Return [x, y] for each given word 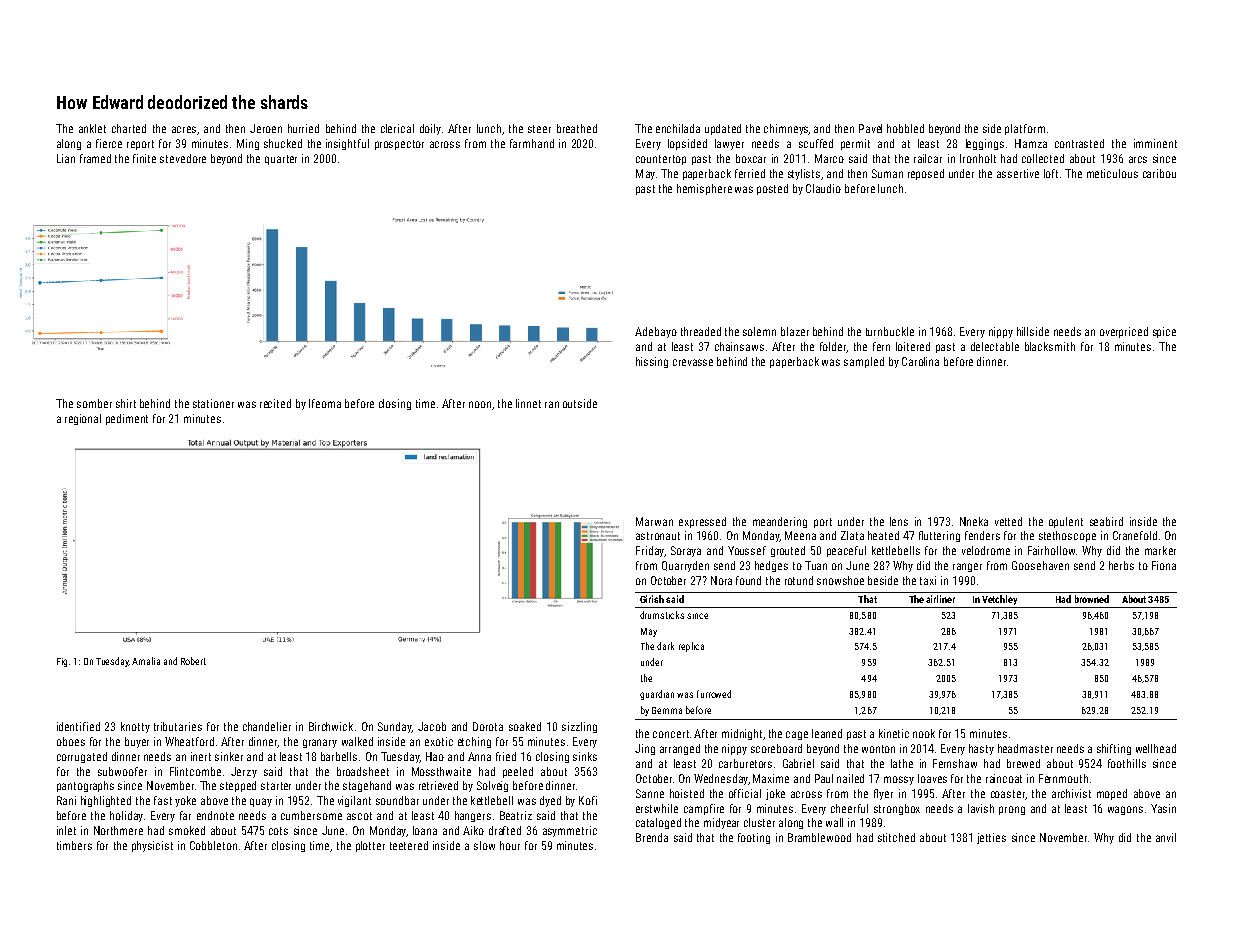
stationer [213, 403]
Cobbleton [213, 845]
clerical [397, 128]
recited [275, 403]
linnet [528, 403]
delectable [995, 346]
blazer [795, 331]
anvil [1166, 837]
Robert [193, 661]
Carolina [920, 361]
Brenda [652, 837]
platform [1025, 129]
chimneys [786, 129]
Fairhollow [1051, 550]
